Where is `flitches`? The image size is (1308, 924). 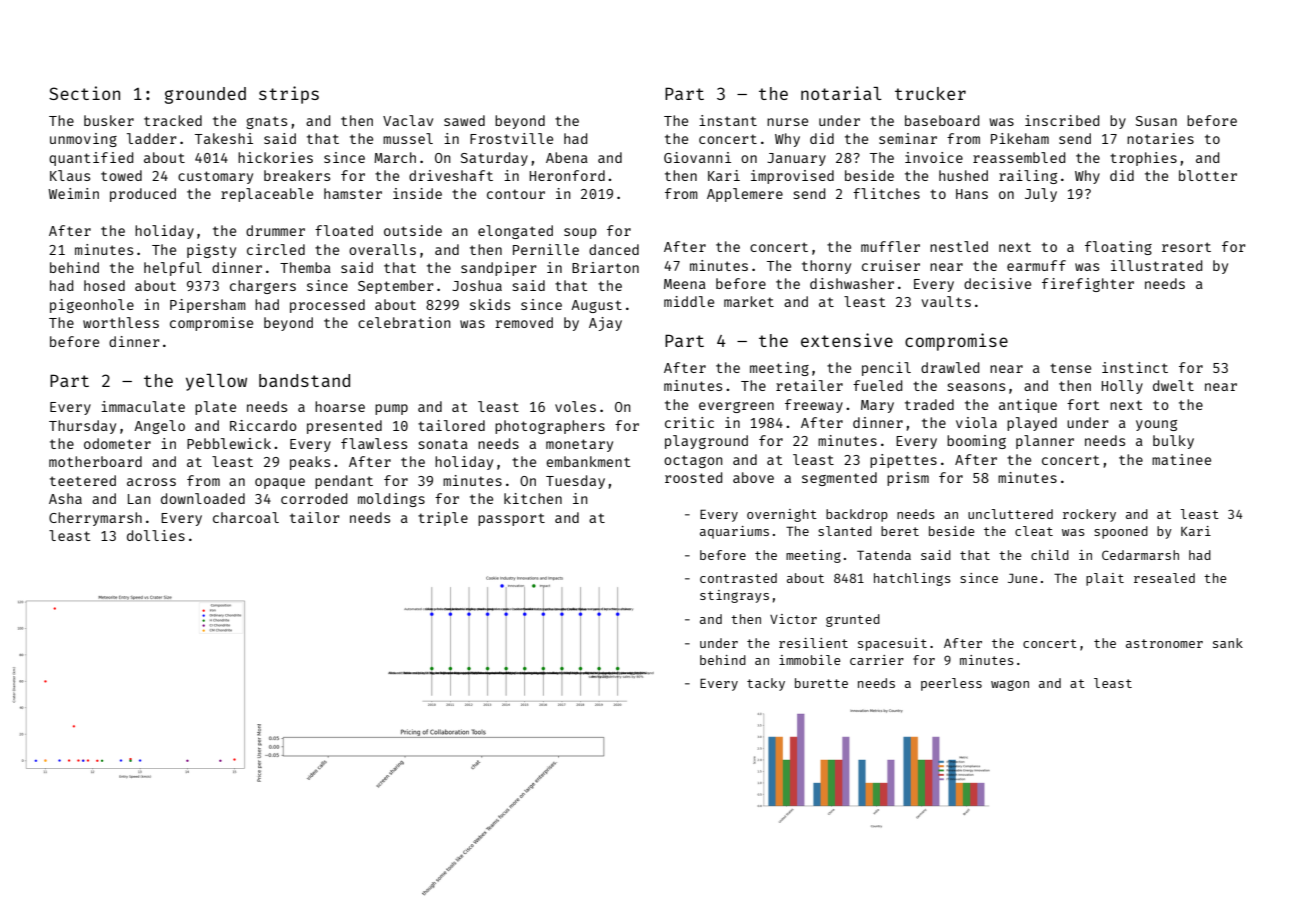 flitches is located at coordinates (886, 193).
